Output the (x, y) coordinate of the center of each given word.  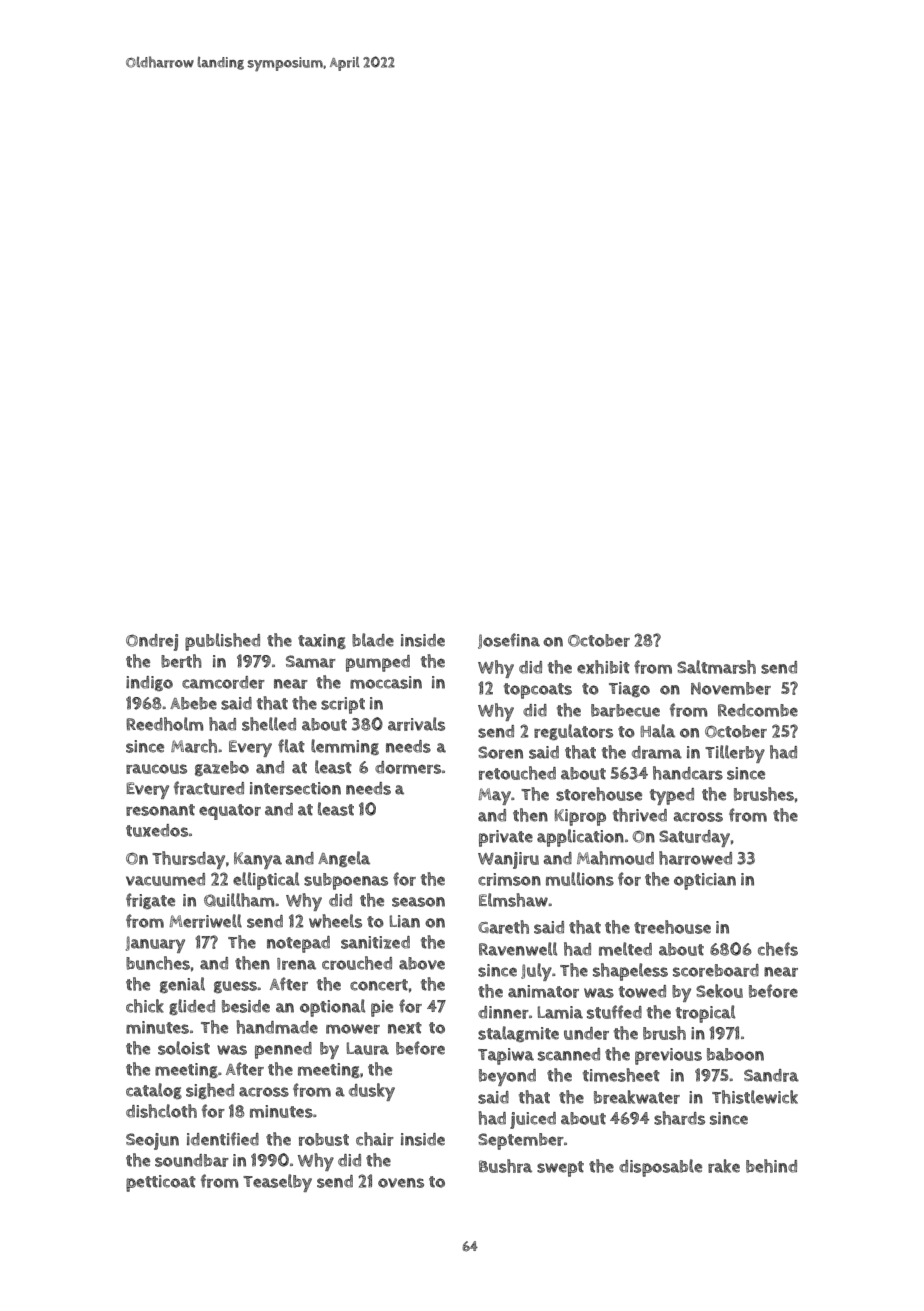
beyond (507, 1077)
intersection (295, 788)
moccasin (386, 682)
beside (246, 1006)
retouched (517, 773)
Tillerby (735, 754)
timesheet (621, 1075)
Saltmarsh (716, 667)
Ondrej (152, 642)
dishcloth (161, 1111)
